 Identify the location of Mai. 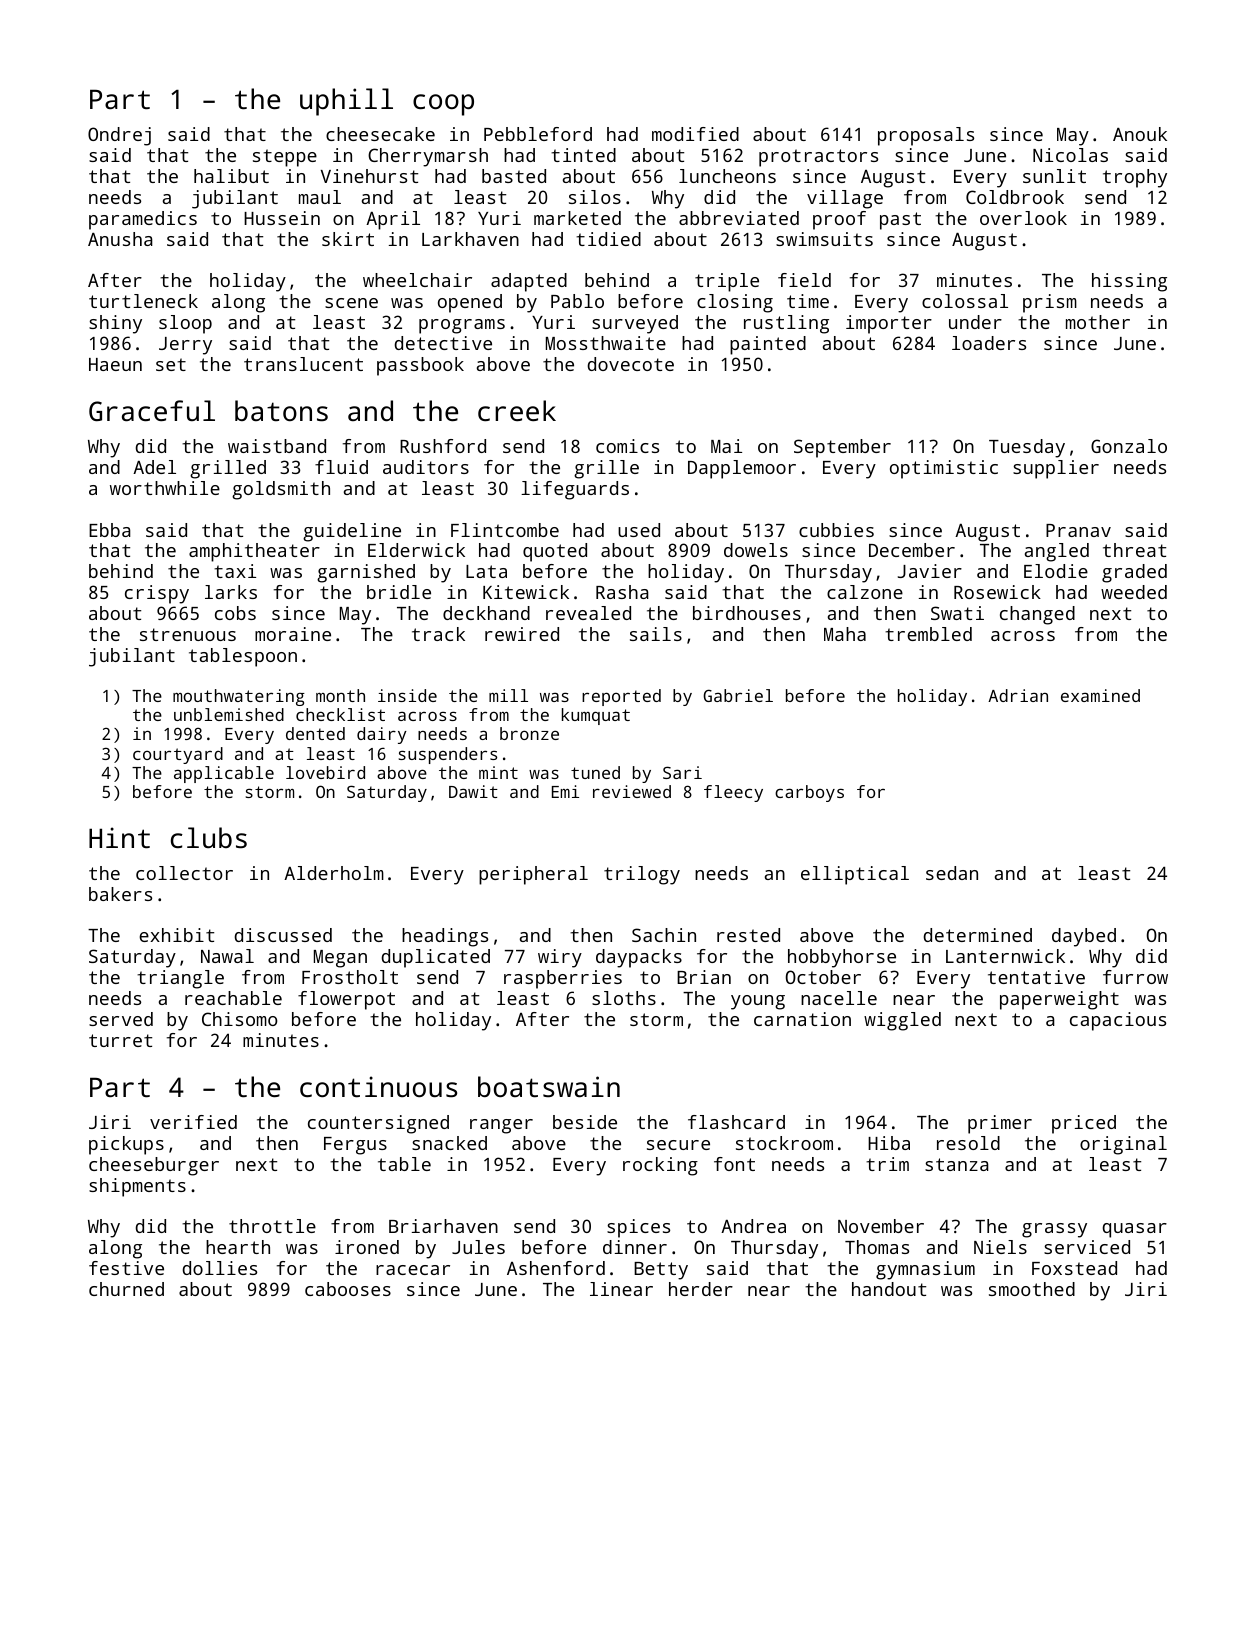
(726, 446).
